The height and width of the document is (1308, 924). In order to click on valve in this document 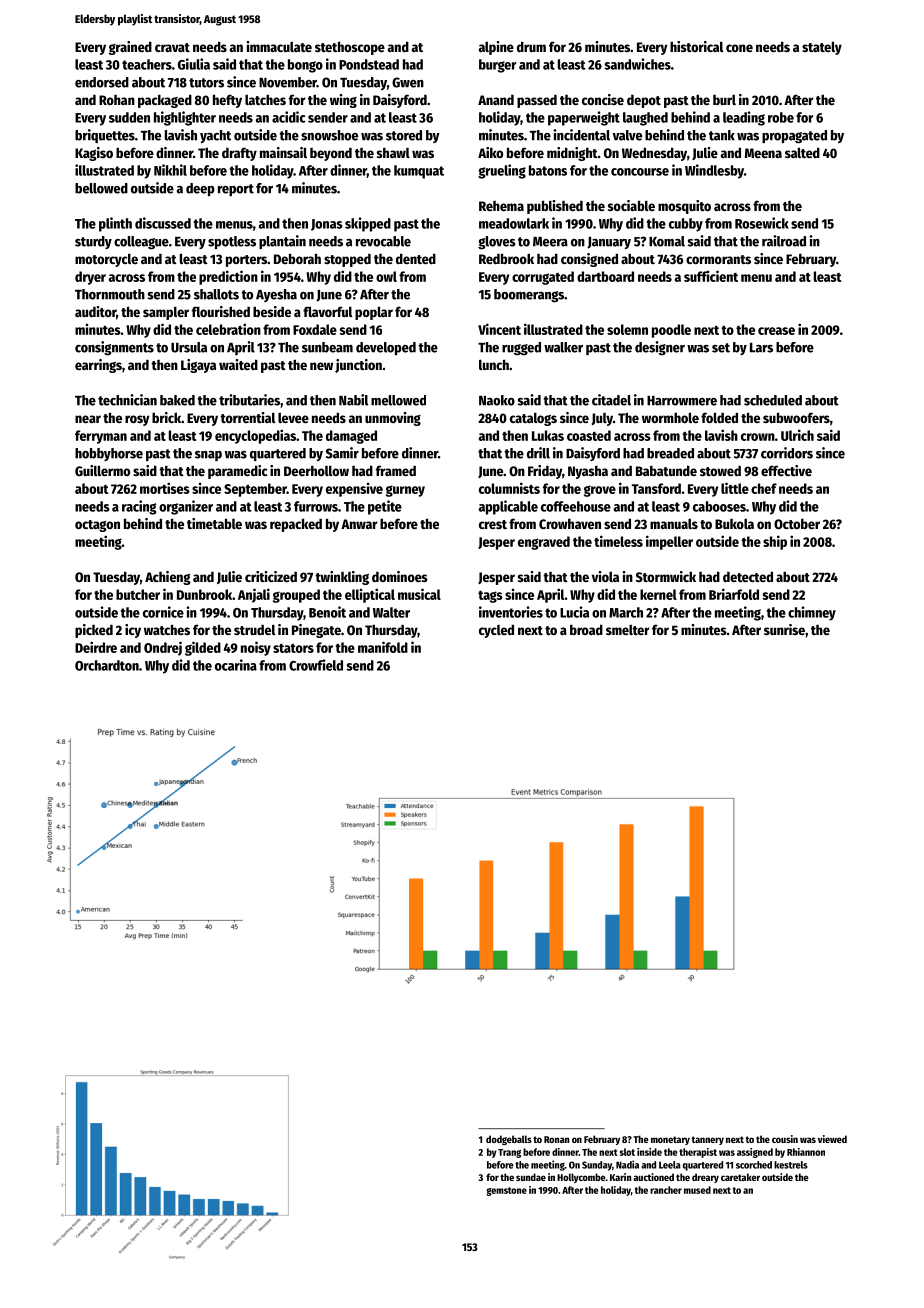, I will do `click(627, 135)`.
